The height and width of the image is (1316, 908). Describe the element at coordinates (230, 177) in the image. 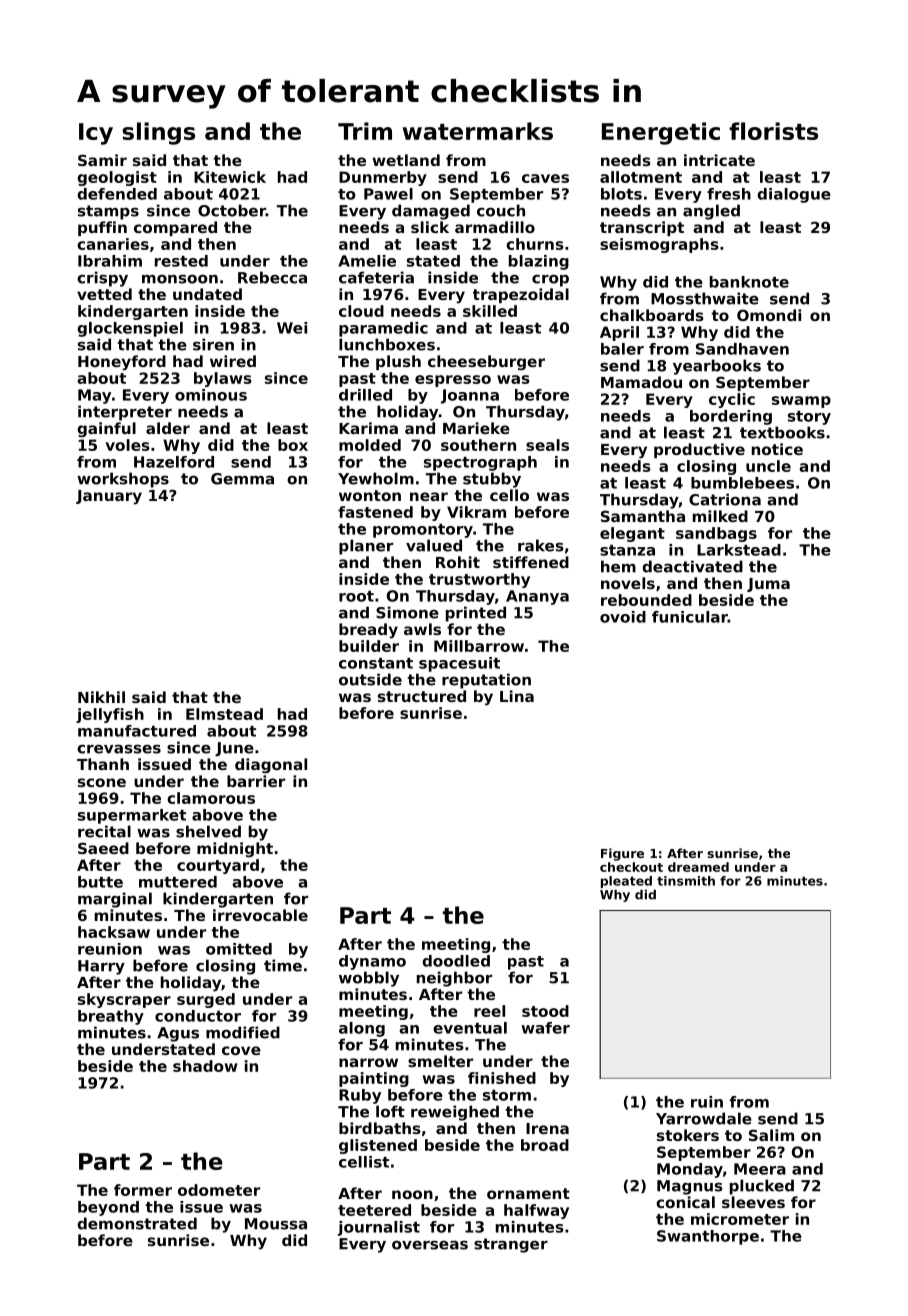

I see `Kitewick` at that location.
